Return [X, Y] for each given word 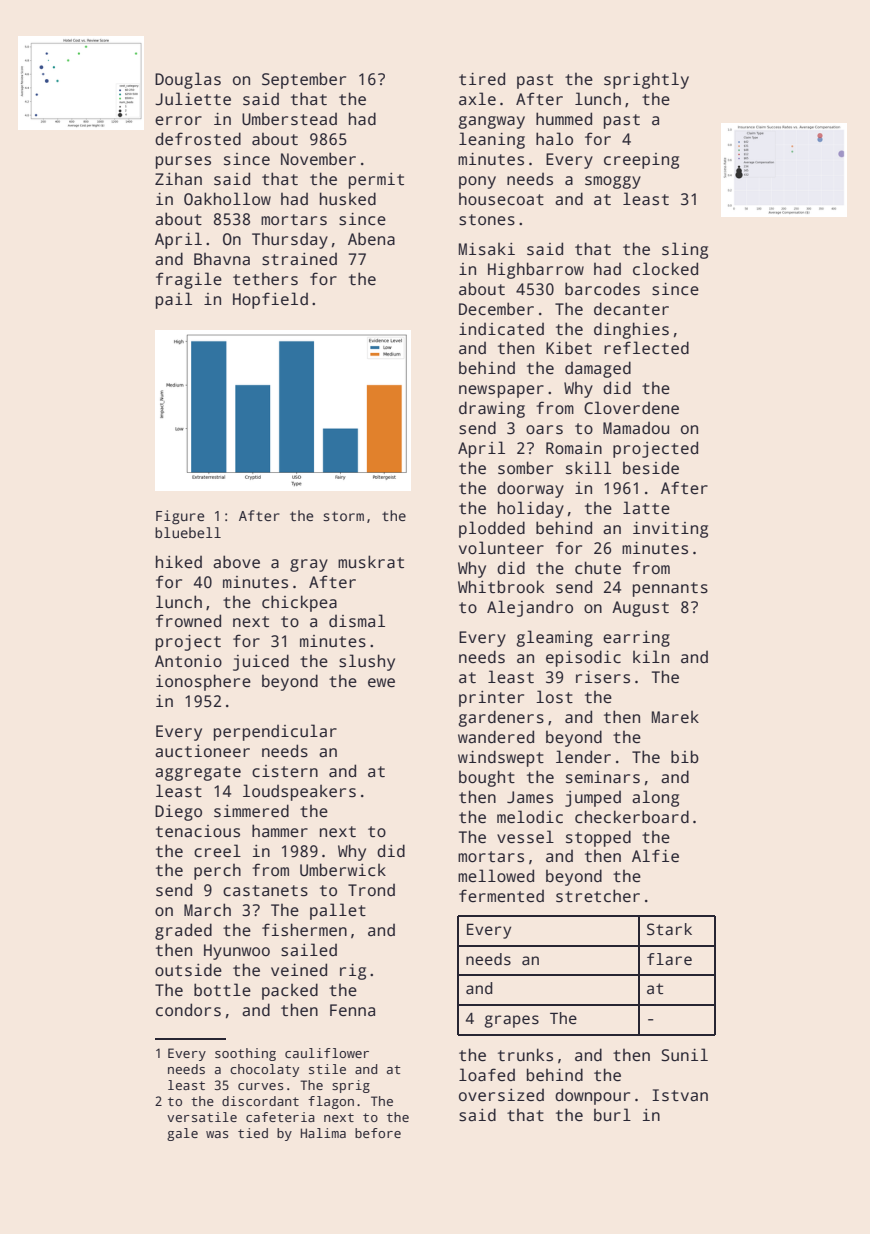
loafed [487, 1075]
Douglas [188, 80]
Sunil [685, 1055]
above [236, 562]
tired [482, 78]
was [217, 1134]
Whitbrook [501, 586]
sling [685, 250]
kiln [651, 656]
